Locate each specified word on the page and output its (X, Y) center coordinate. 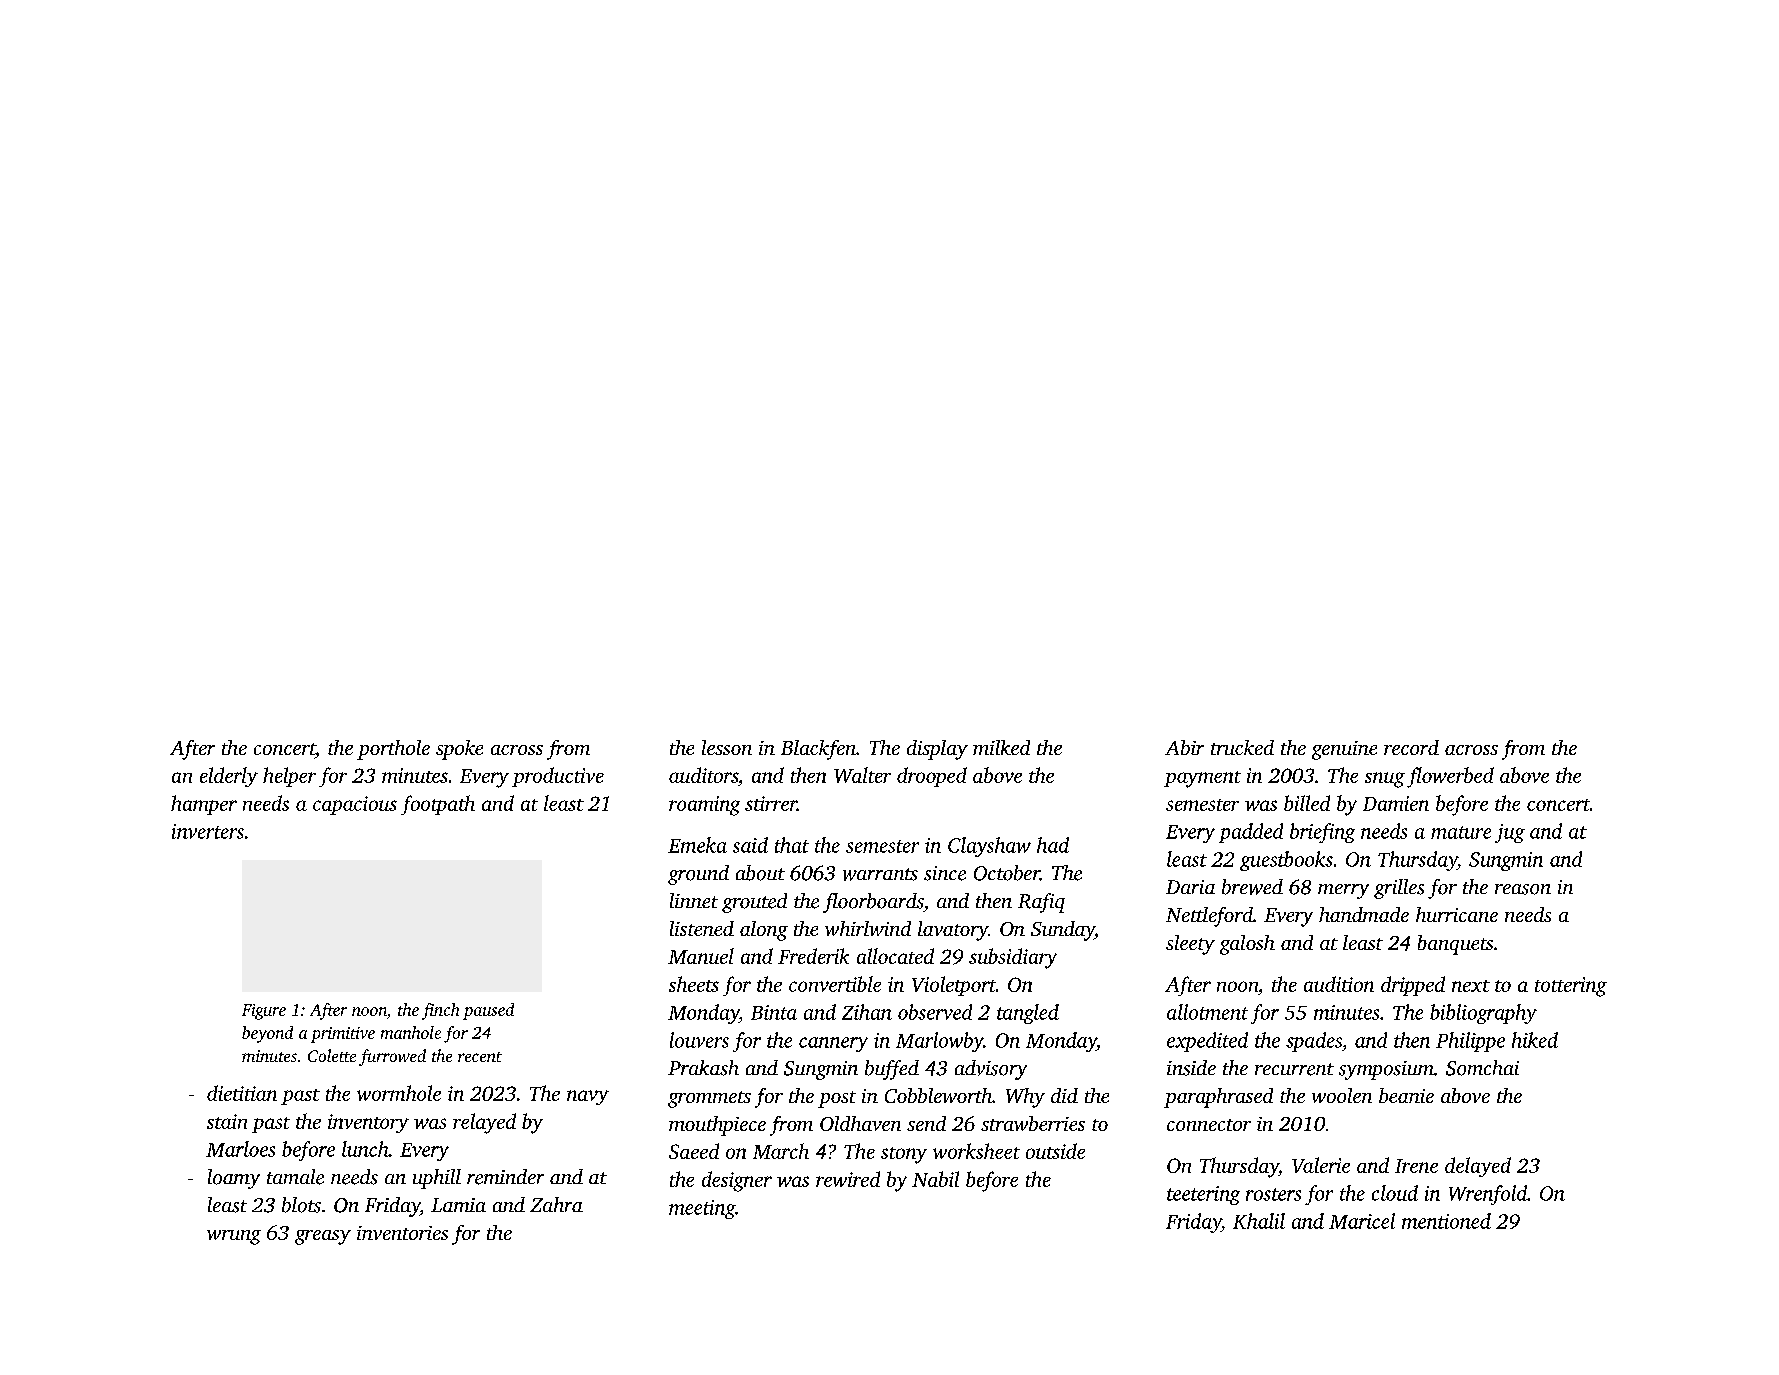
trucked (1242, 747)
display (937, 750)
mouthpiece (717, 1126)
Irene (1416, 1166)
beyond (267, 1034)
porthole (393, 750)
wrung (234, 1237)
